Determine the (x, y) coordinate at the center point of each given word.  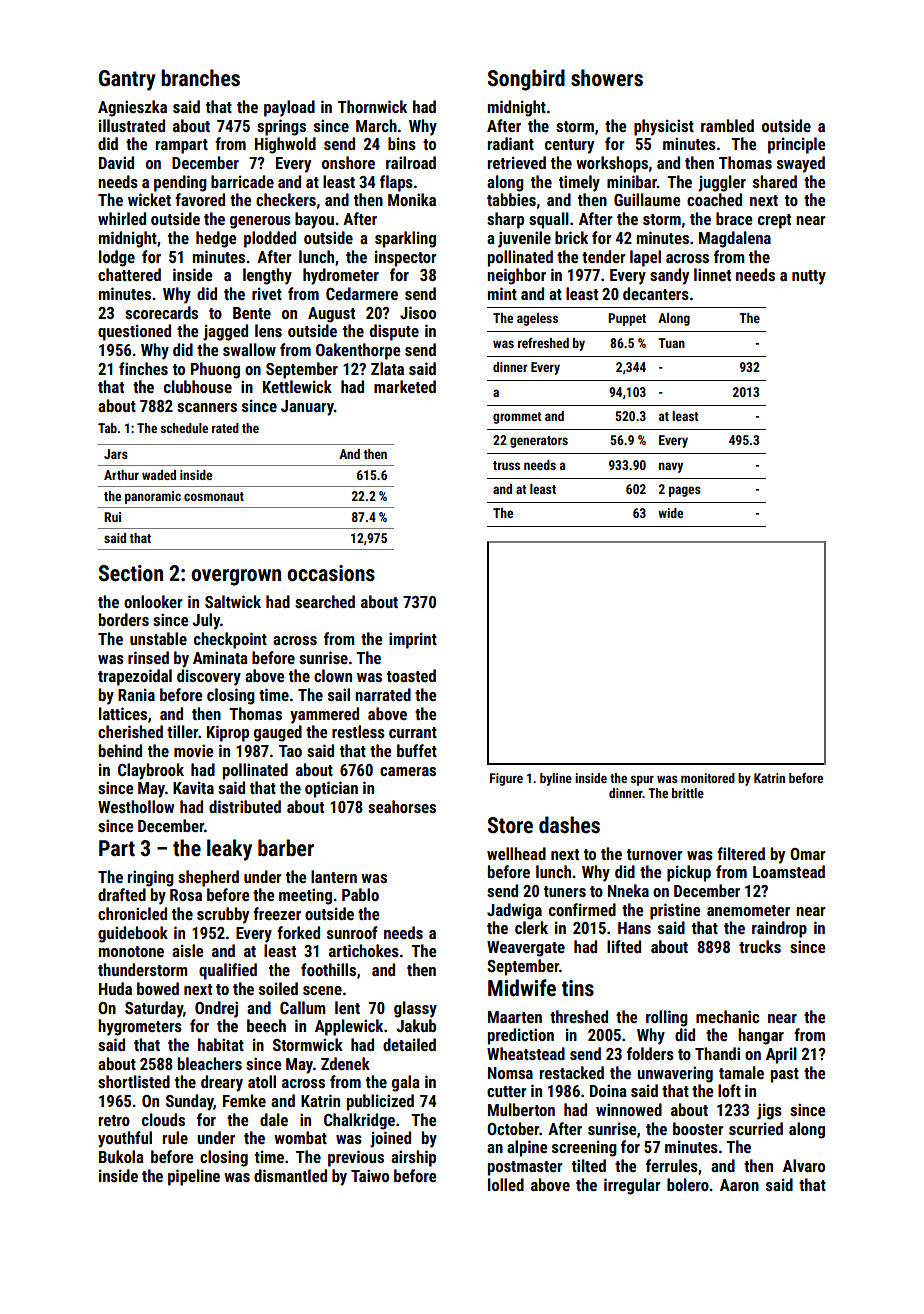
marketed (405, 386)
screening (584, 1149)
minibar (632, 181)
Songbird (526, 80)
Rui (112, 517)
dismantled (290, 1175)
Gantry (127, 80)
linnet (712, 274)
